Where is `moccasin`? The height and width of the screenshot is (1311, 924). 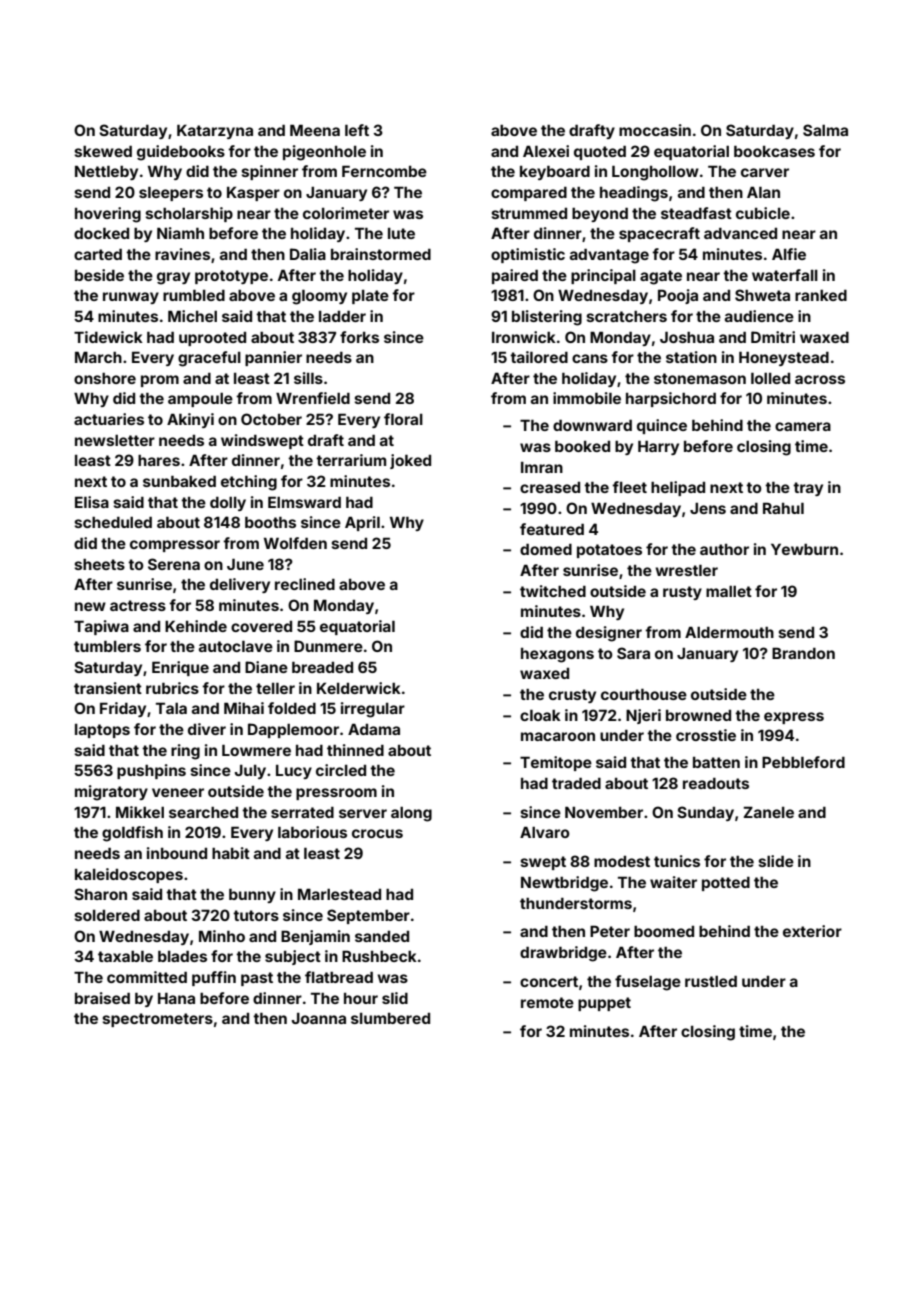 moccasin is located at coordinates (655, 130).
